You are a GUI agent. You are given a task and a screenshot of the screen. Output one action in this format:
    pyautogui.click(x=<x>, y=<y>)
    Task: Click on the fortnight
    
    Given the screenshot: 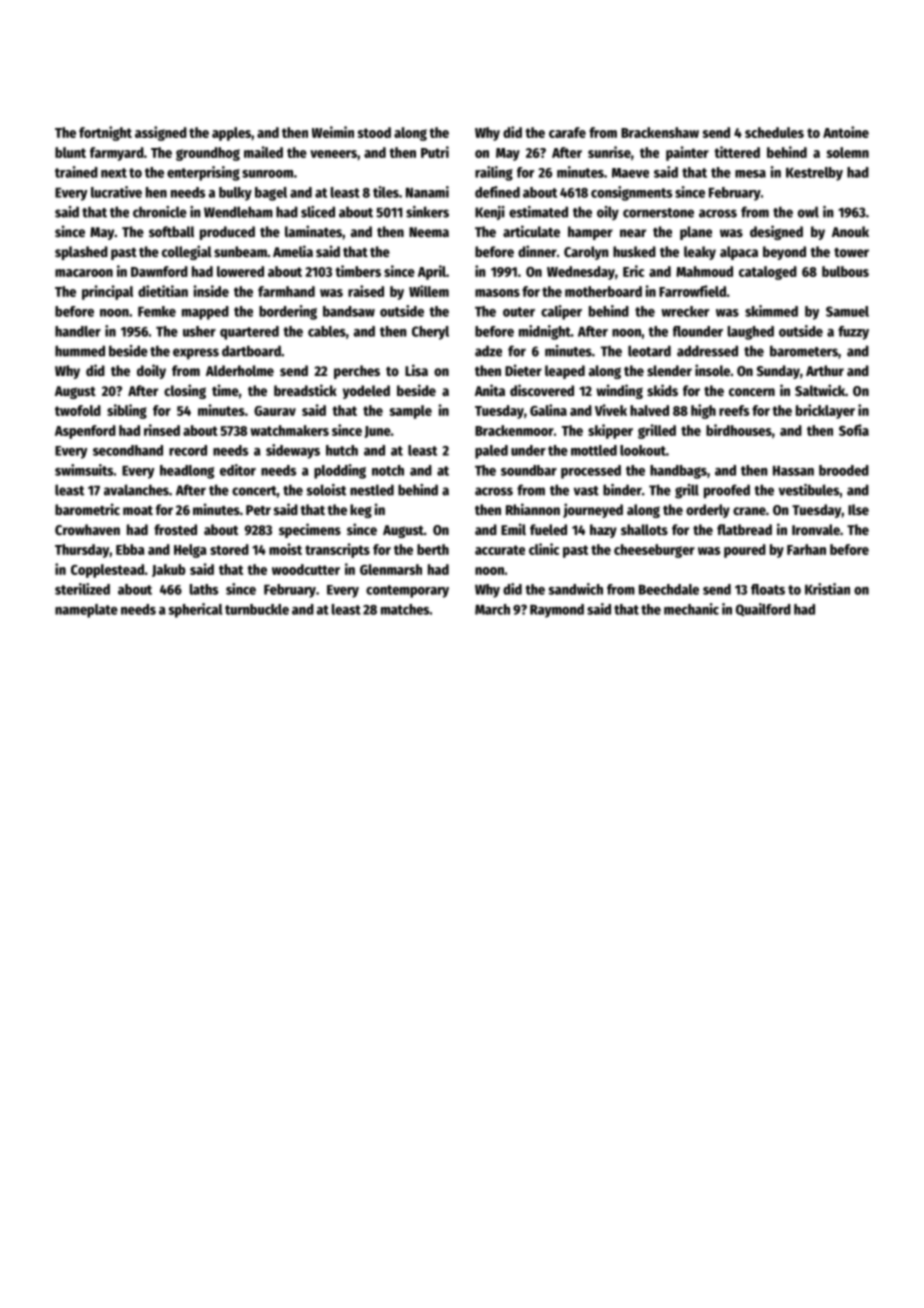 What is the action you would take?
    pyautogui.click(x=105, y=133)
